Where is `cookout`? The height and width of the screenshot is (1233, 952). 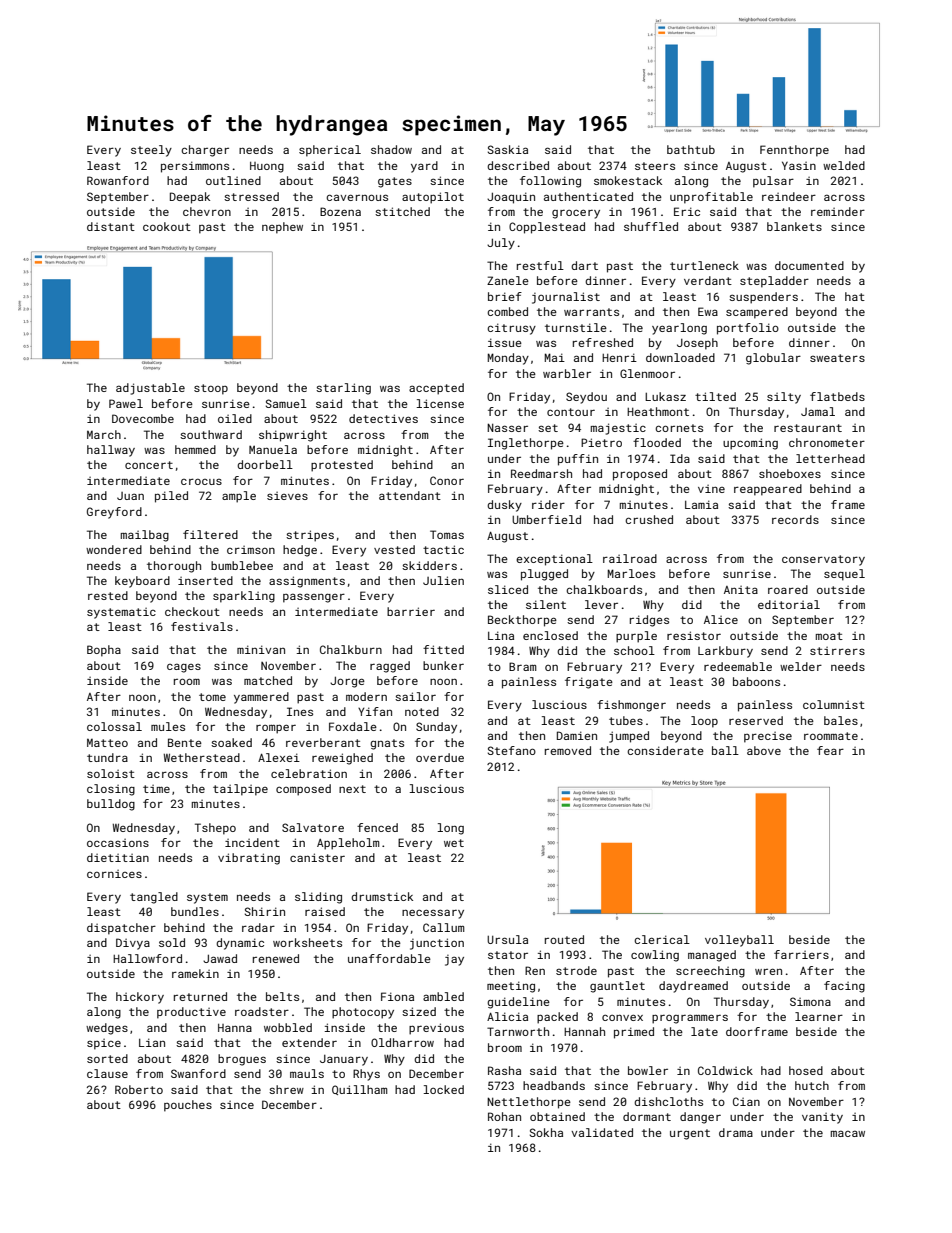
cookout is located at coordinates (167, 226).
